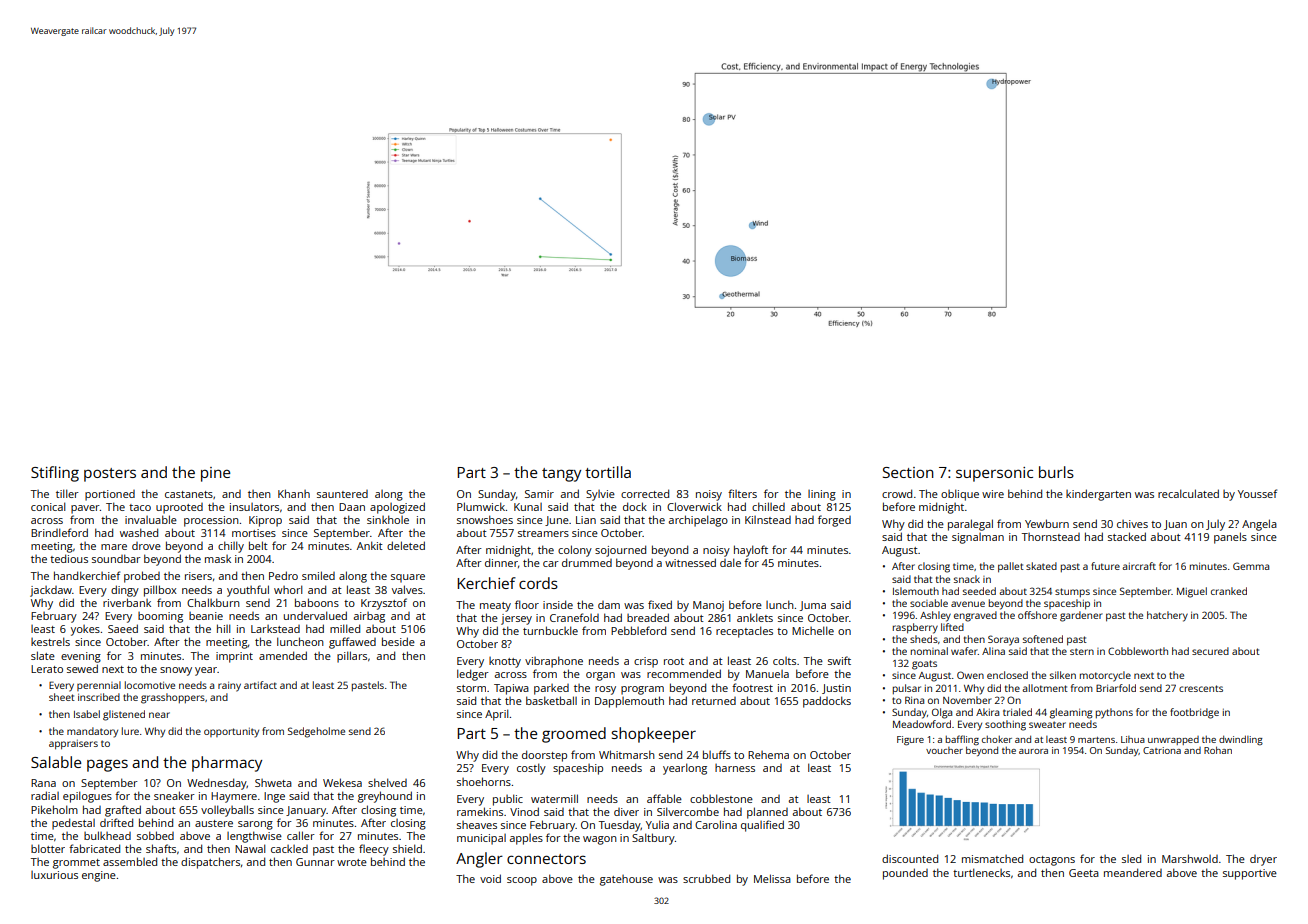 Image resolution: width=1308 pixels, height=924 pixels. What do you see at coordinates (55, 474) in the document?
I see `Stifling` at bounding box center [55, 474].
